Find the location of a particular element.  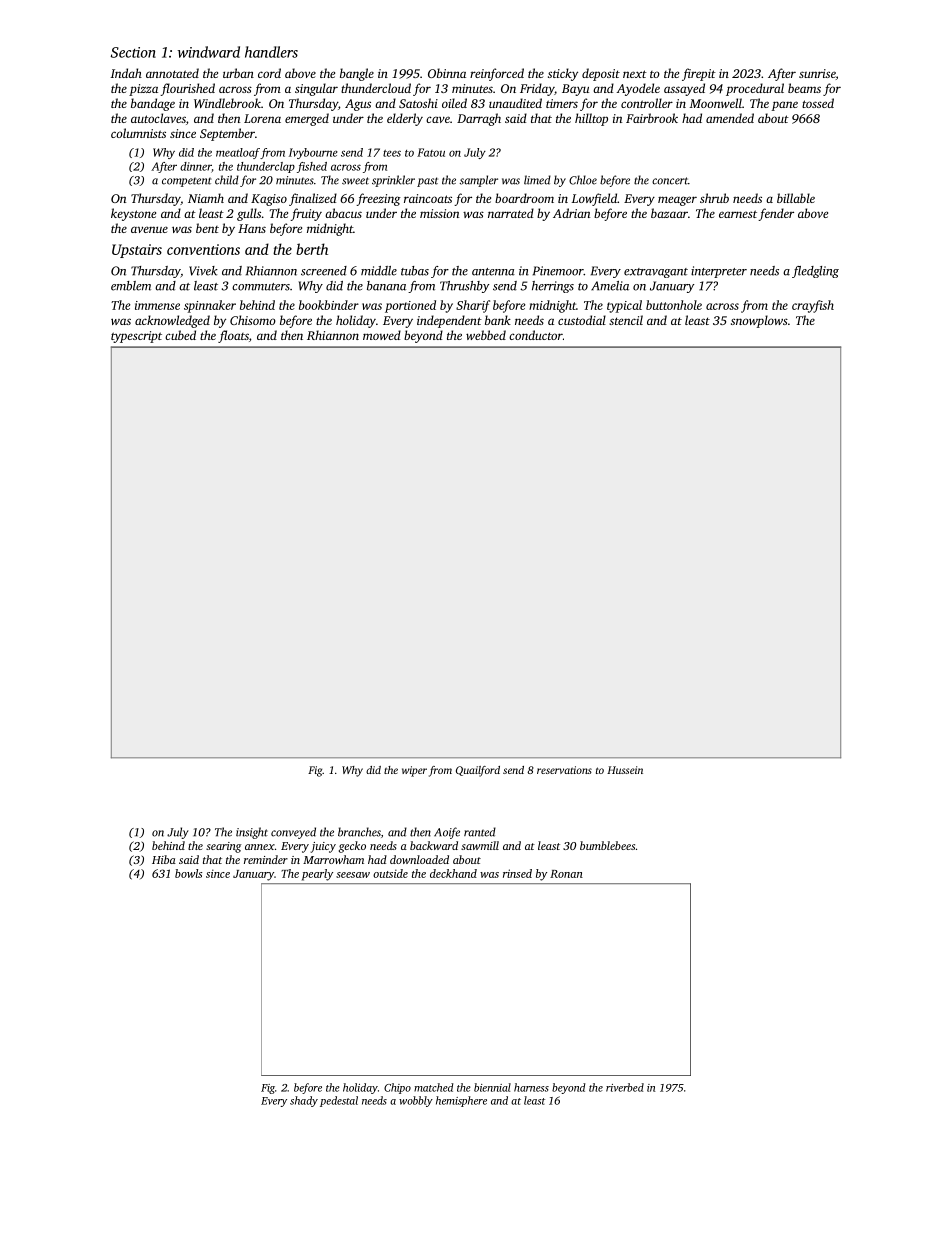

insight is located at coordinates (252, 833).
